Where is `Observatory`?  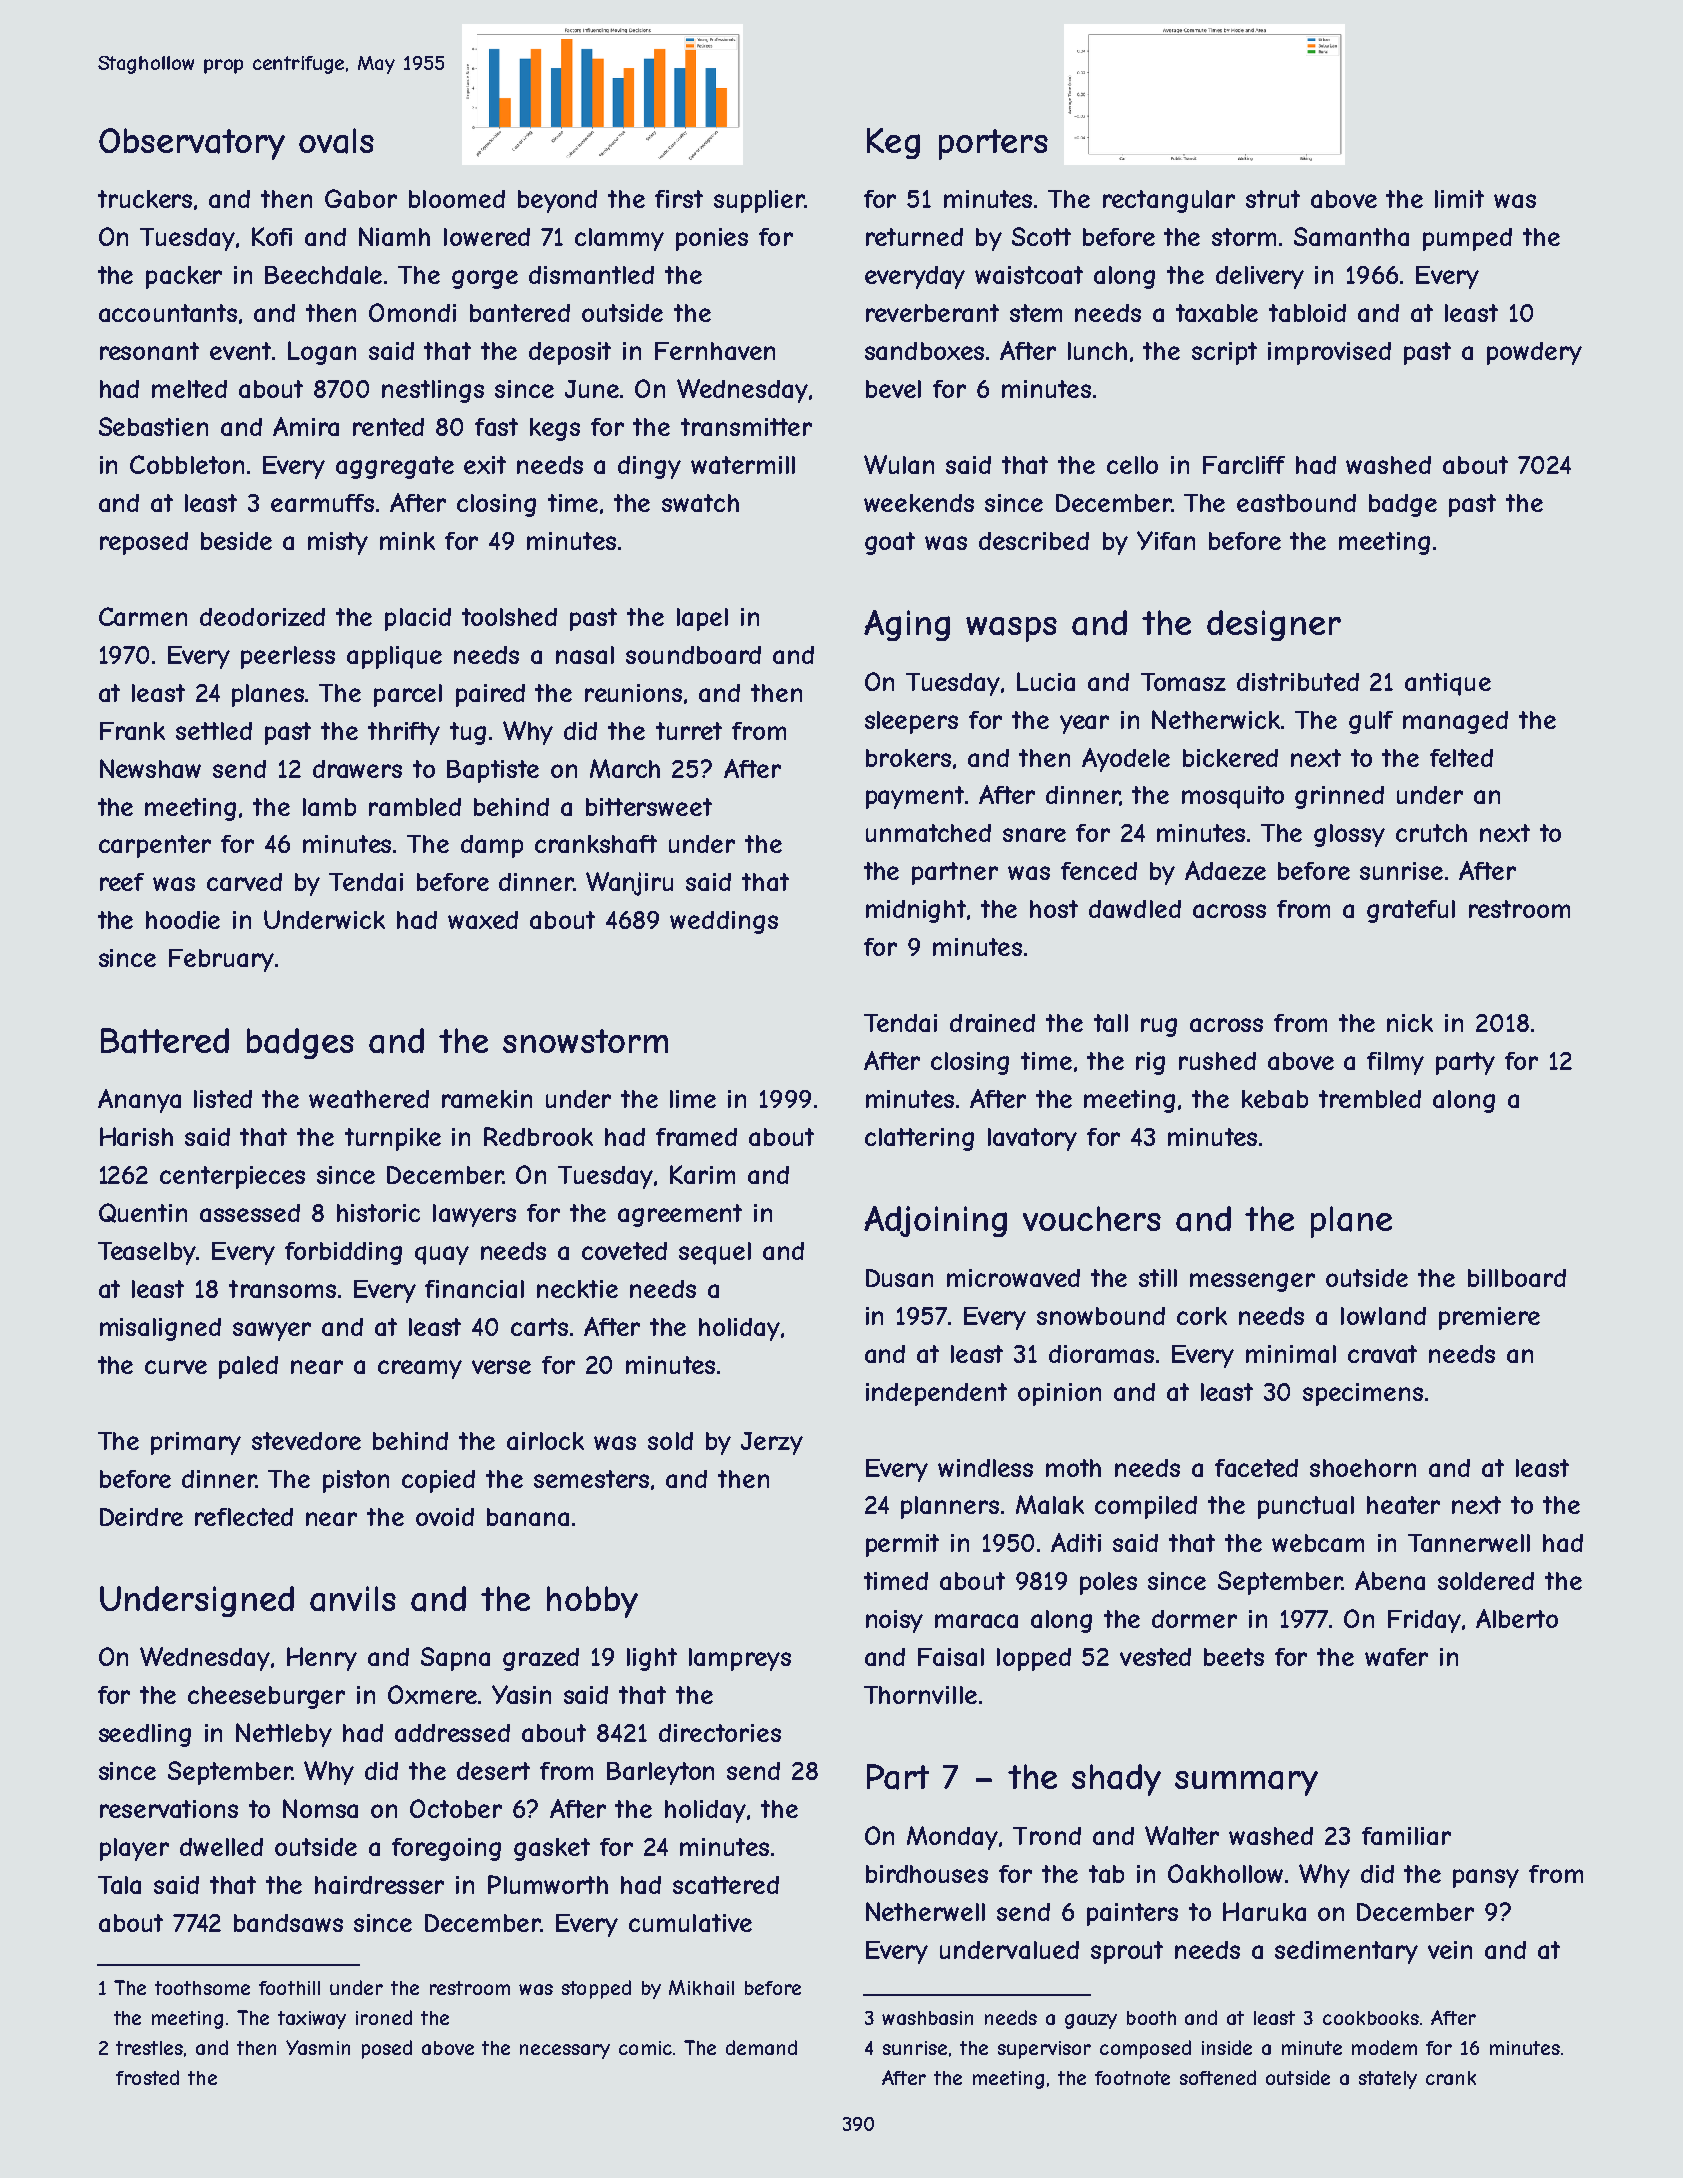
Observatory is located at coordinates (192, 144).
